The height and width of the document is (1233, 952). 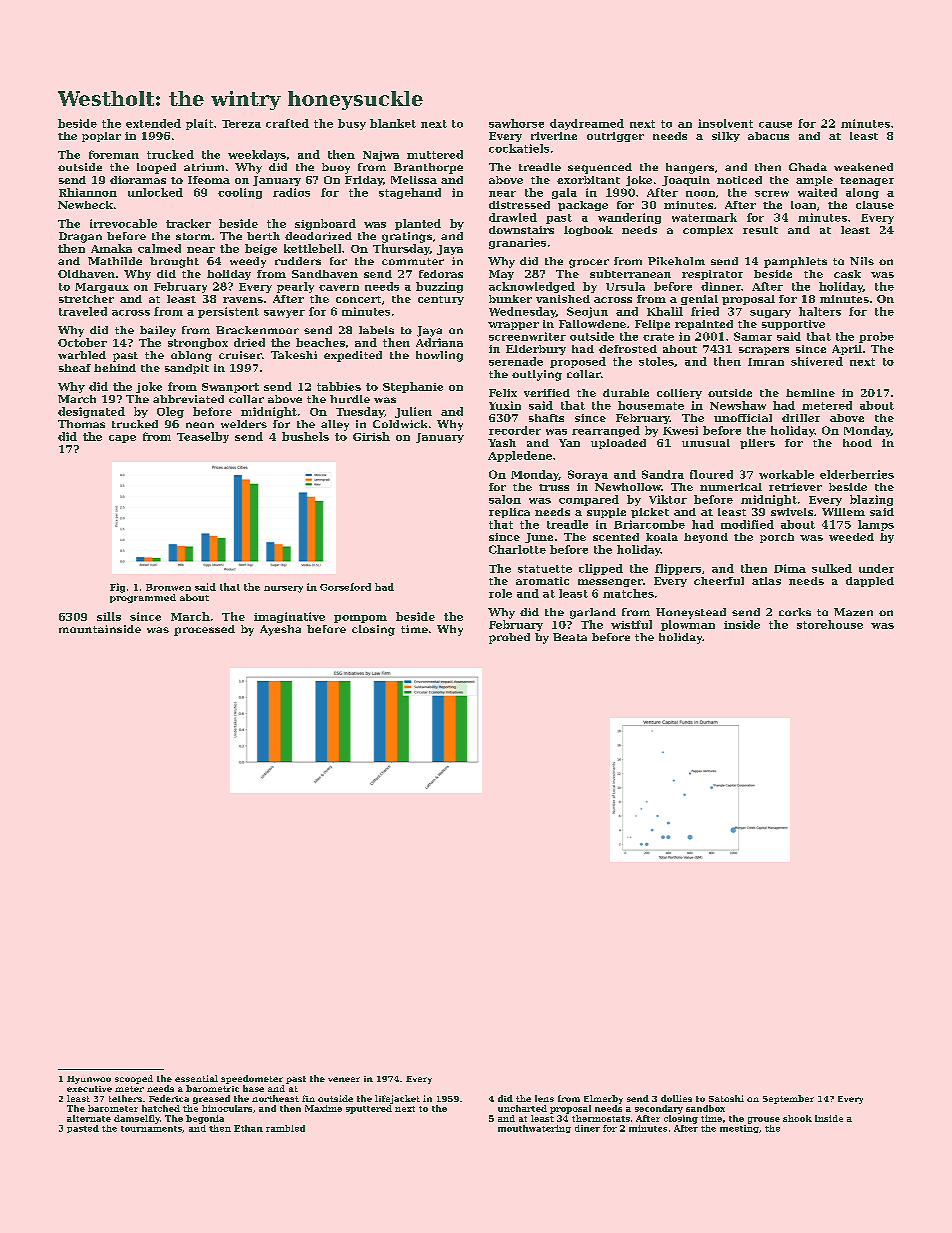 I want to click on riverine, so click(x=554, y=136).
